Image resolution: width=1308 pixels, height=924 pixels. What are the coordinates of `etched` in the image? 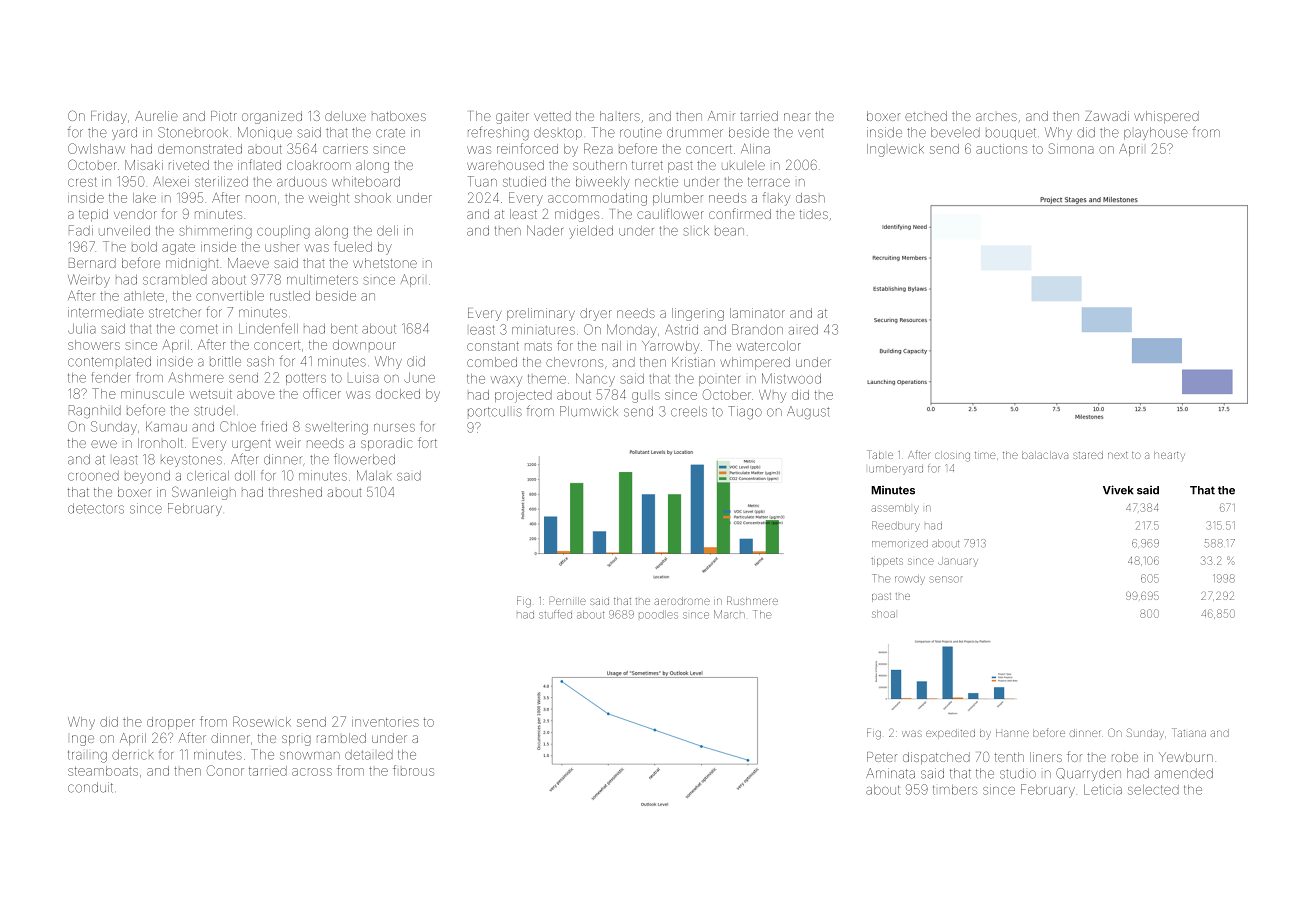 It's located at (926, 116).
